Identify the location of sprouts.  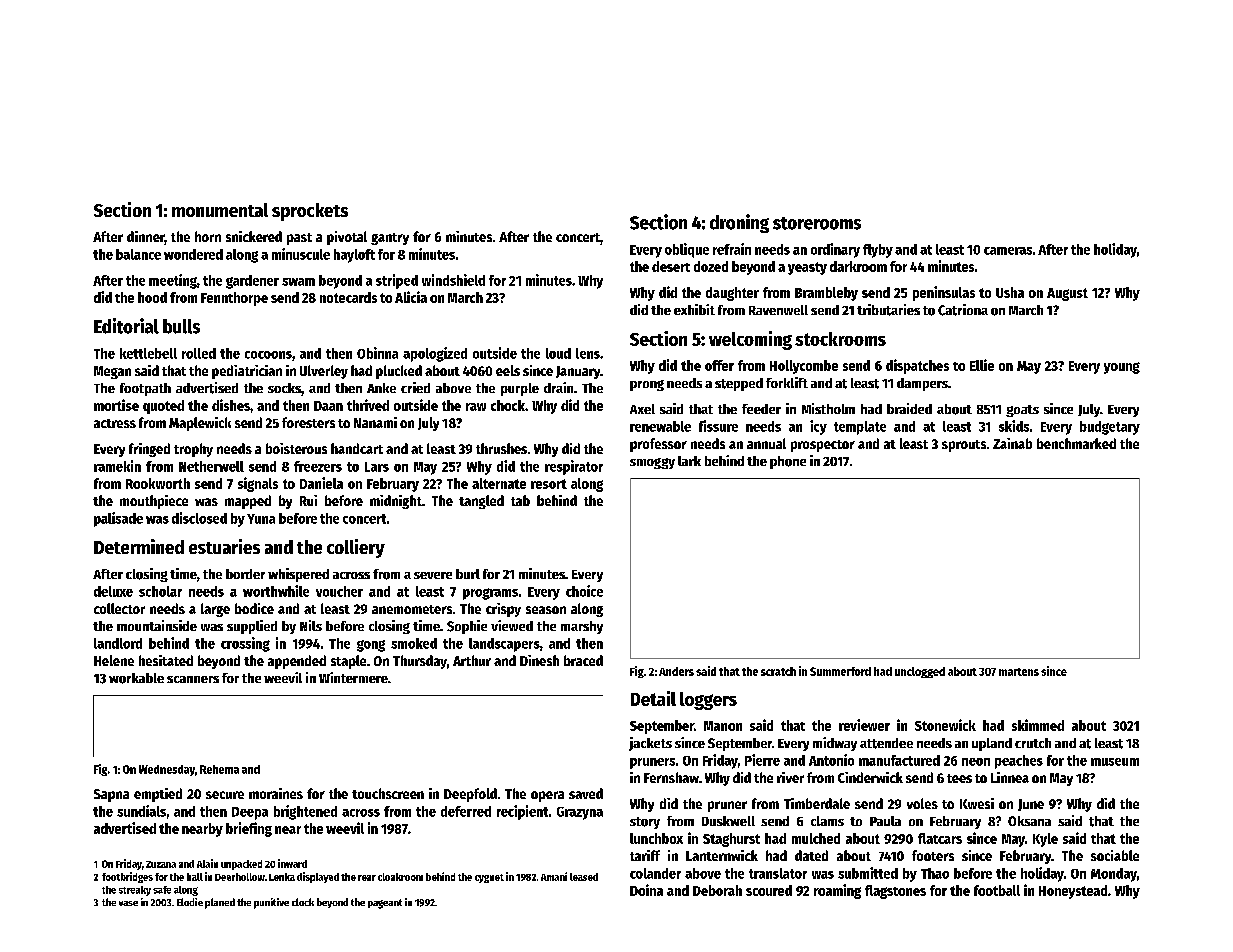
(964, 446).
